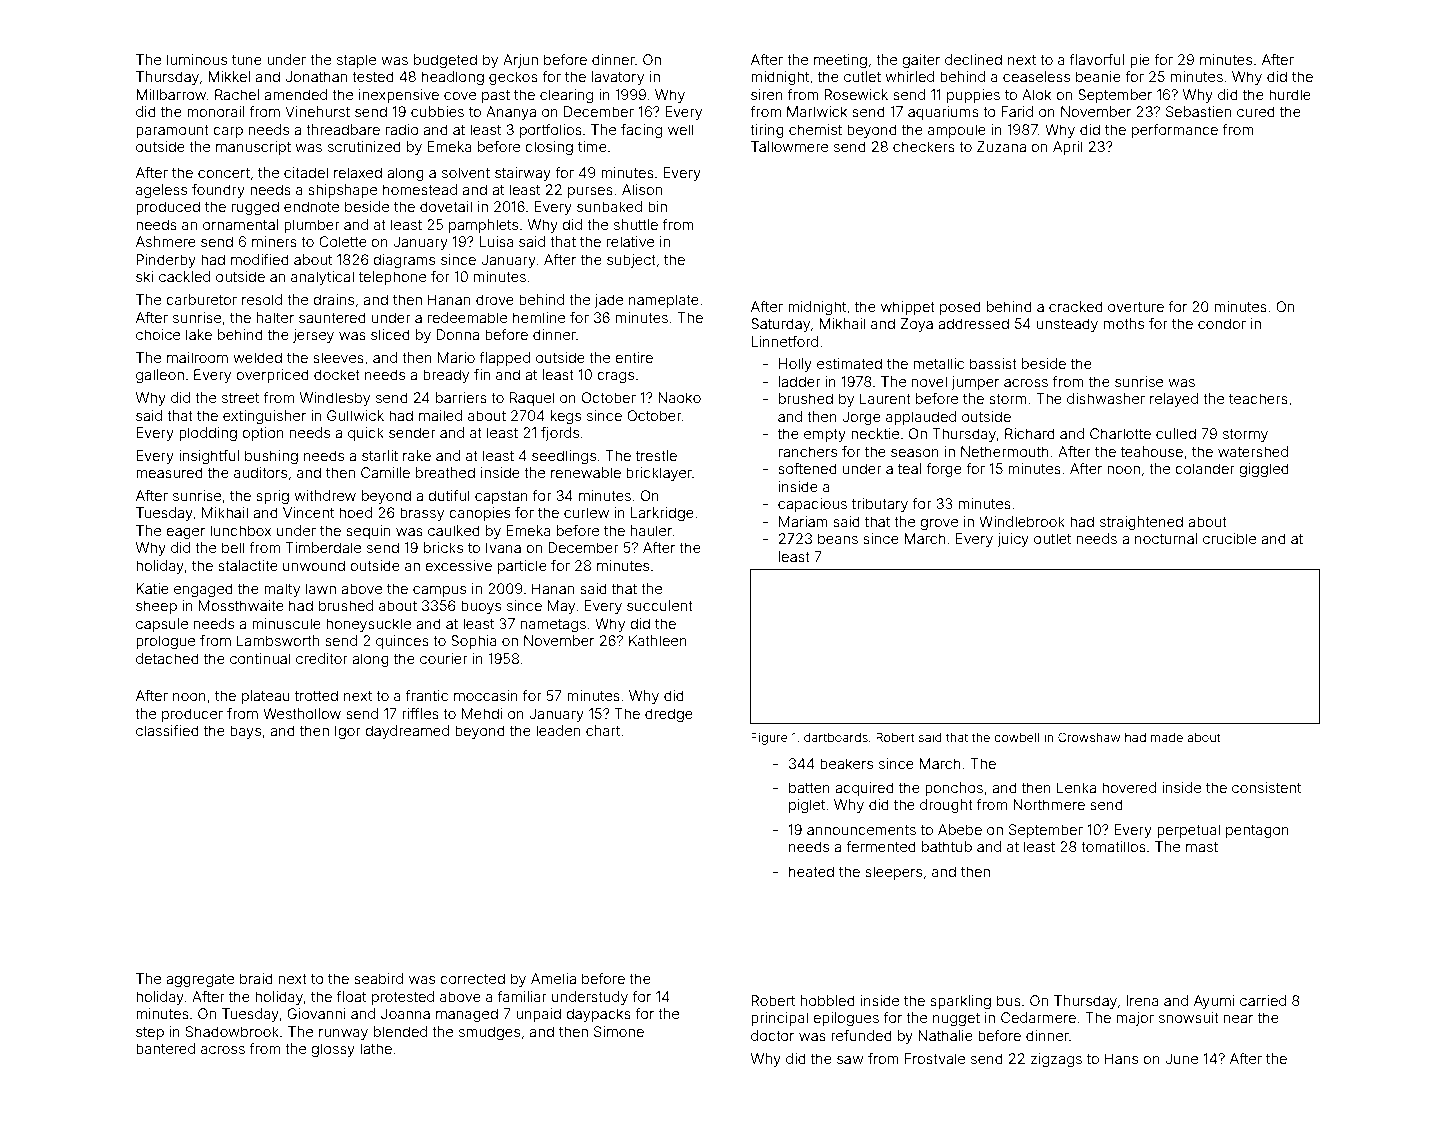  I want to click on Joanna, so click(405, 1013).
